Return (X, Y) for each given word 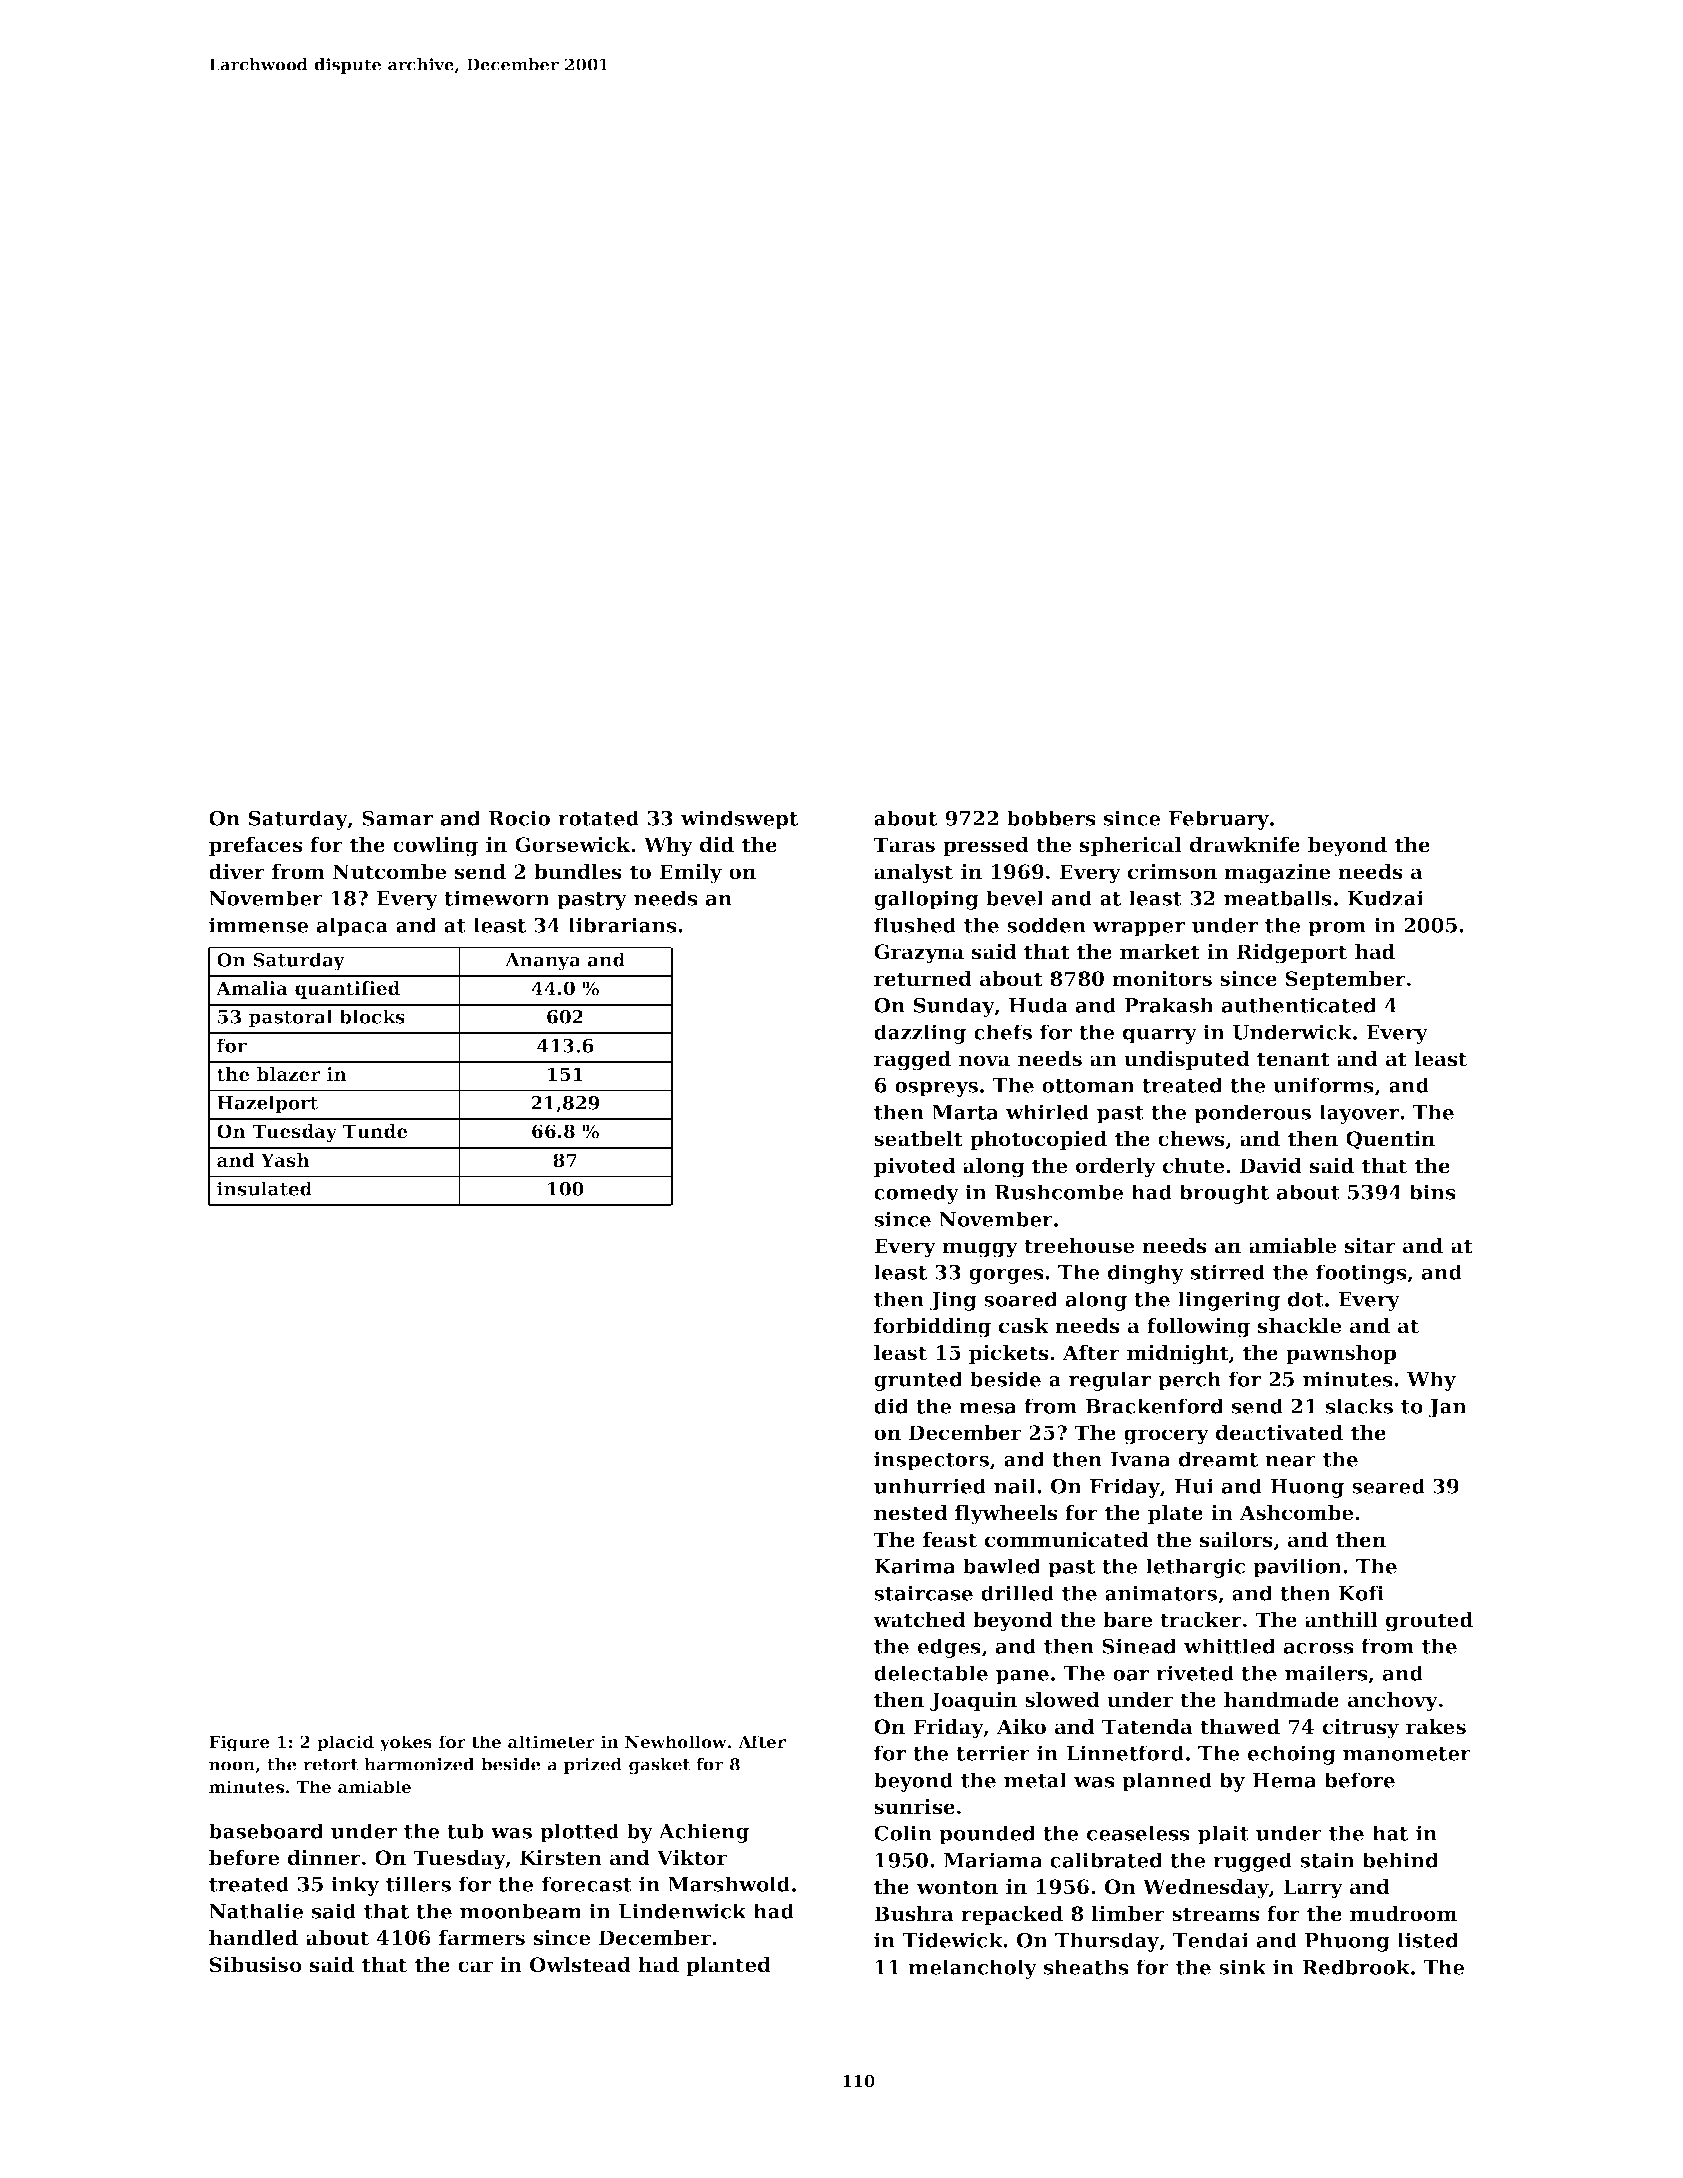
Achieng (704, 1833)
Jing (953, 1301)
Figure (239, 1743)
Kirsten (561, 1858)
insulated (264, 1188)
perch (1189, 1381)
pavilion (1297, 1568)
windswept (739, 820)
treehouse (1079, 1246)
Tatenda (1147, 1727)
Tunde (375, 1131)
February (1219, 820)
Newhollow (676, 1741)
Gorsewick (572, 845)
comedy (916, 1194)
